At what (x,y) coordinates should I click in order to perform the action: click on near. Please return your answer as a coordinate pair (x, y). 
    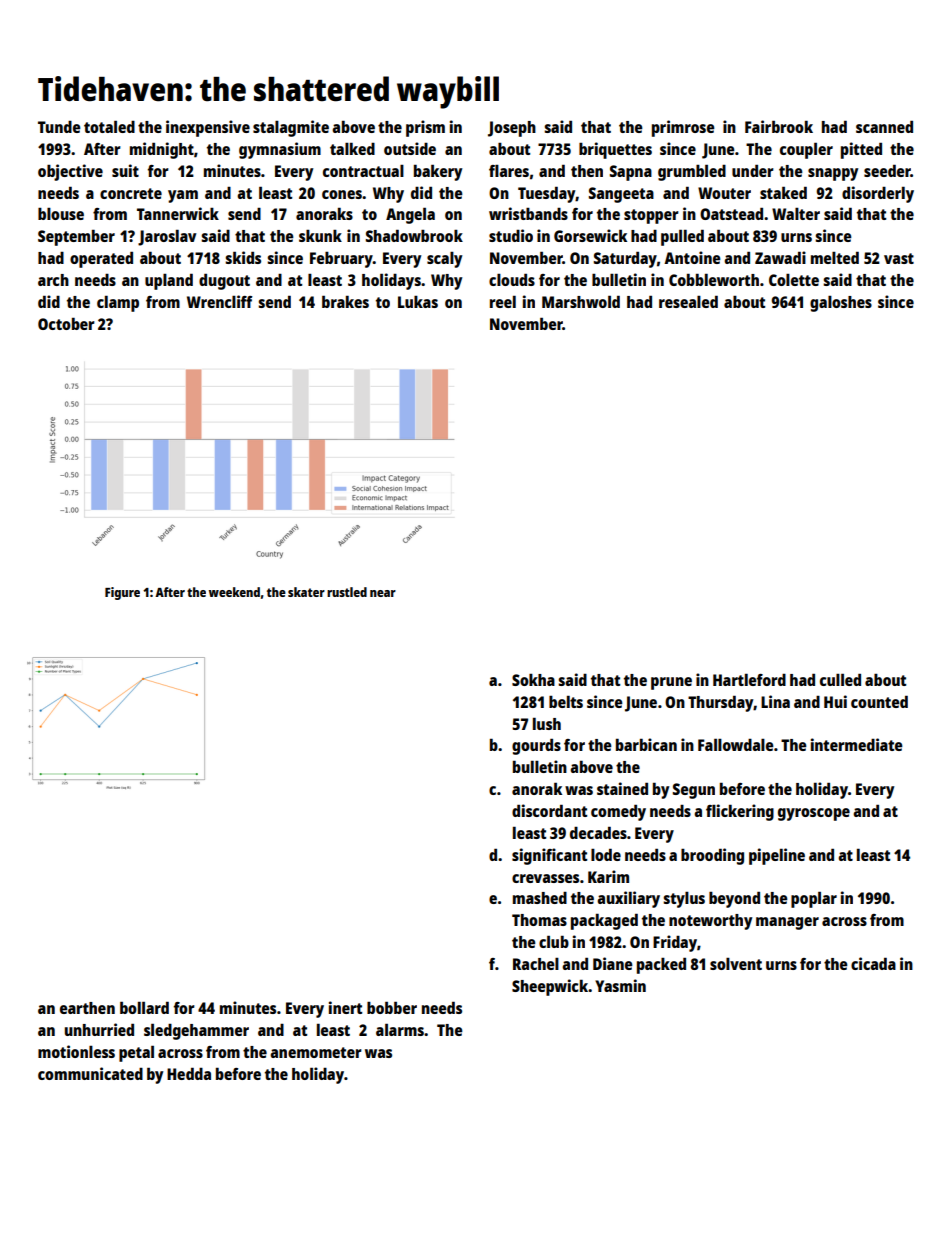
    Looking at the image, I should click on (383, 593).
